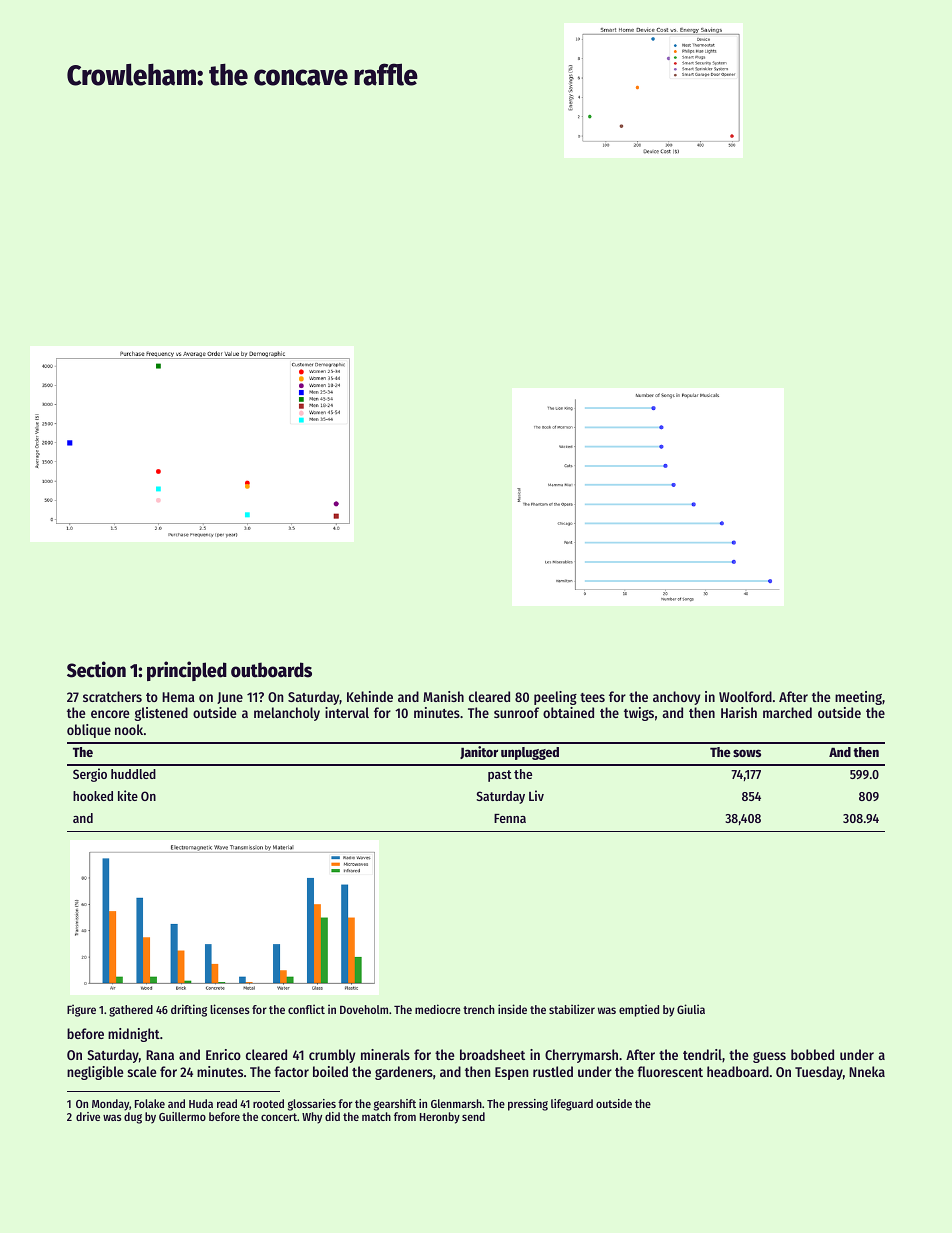  Describe the element at coordinates (81, 1010) in the image. I see `Figure` at that location.
